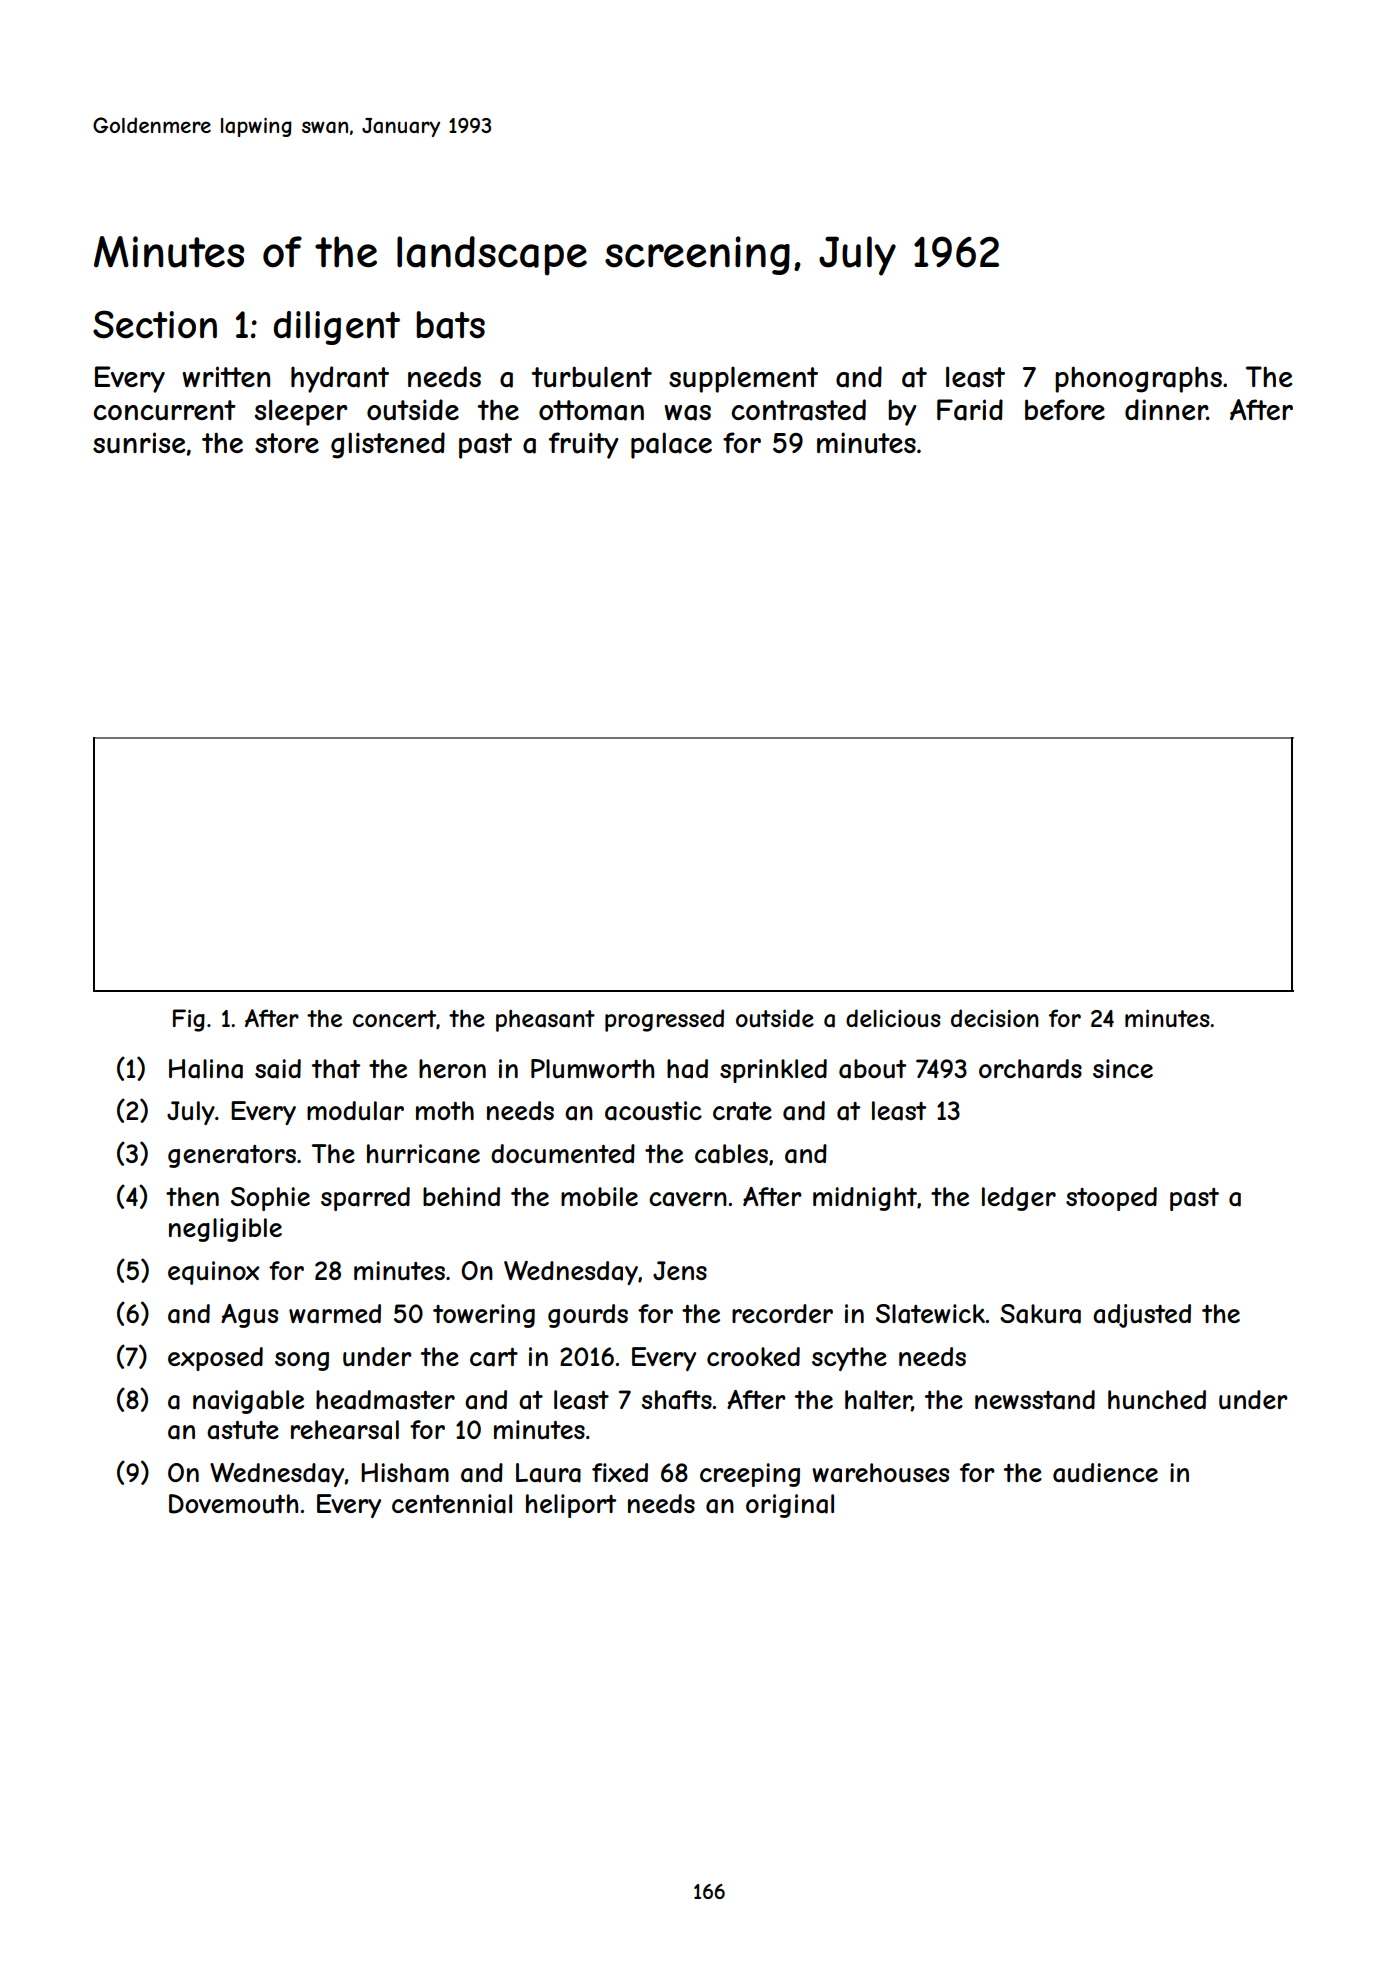 Image resolution: width=1386 pixels, height=1969 pixels. What do you see at coordinates (743, 379) in the image?
I see `supplement` at bounding box center [743, 379].
